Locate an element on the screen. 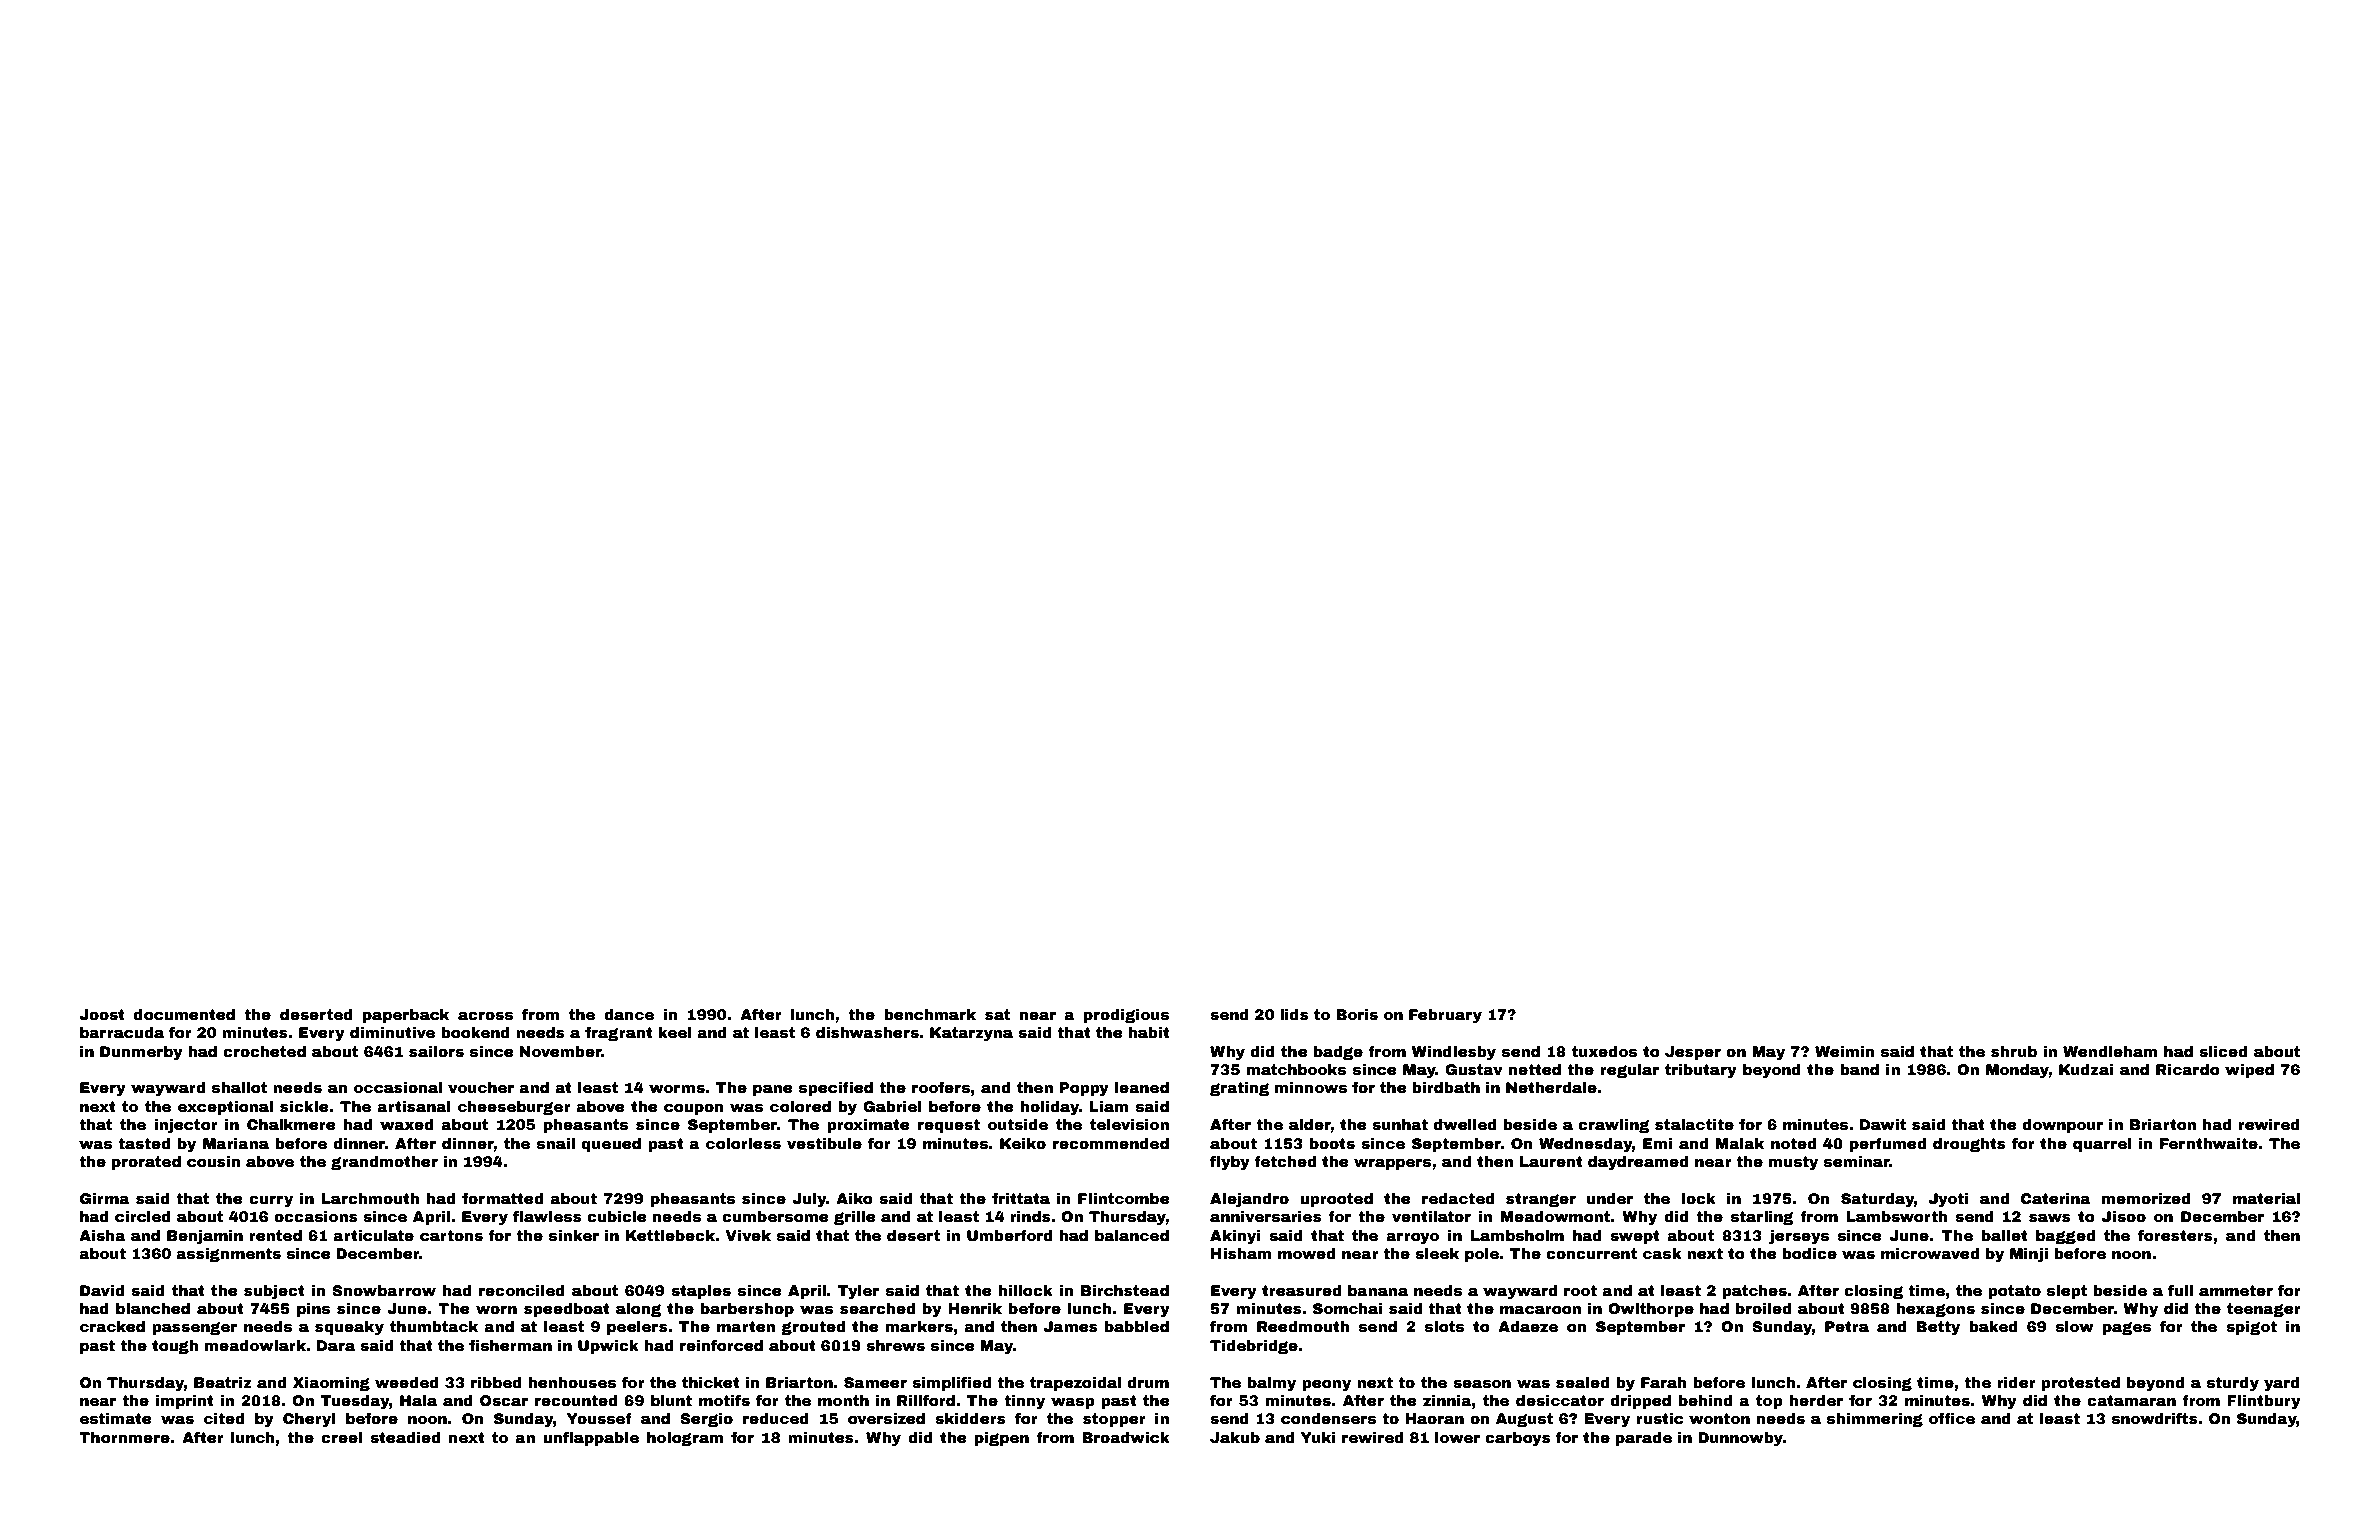 This screenshot has height=1540, width=2380. roofers is located at coordinates (941, 1087).
